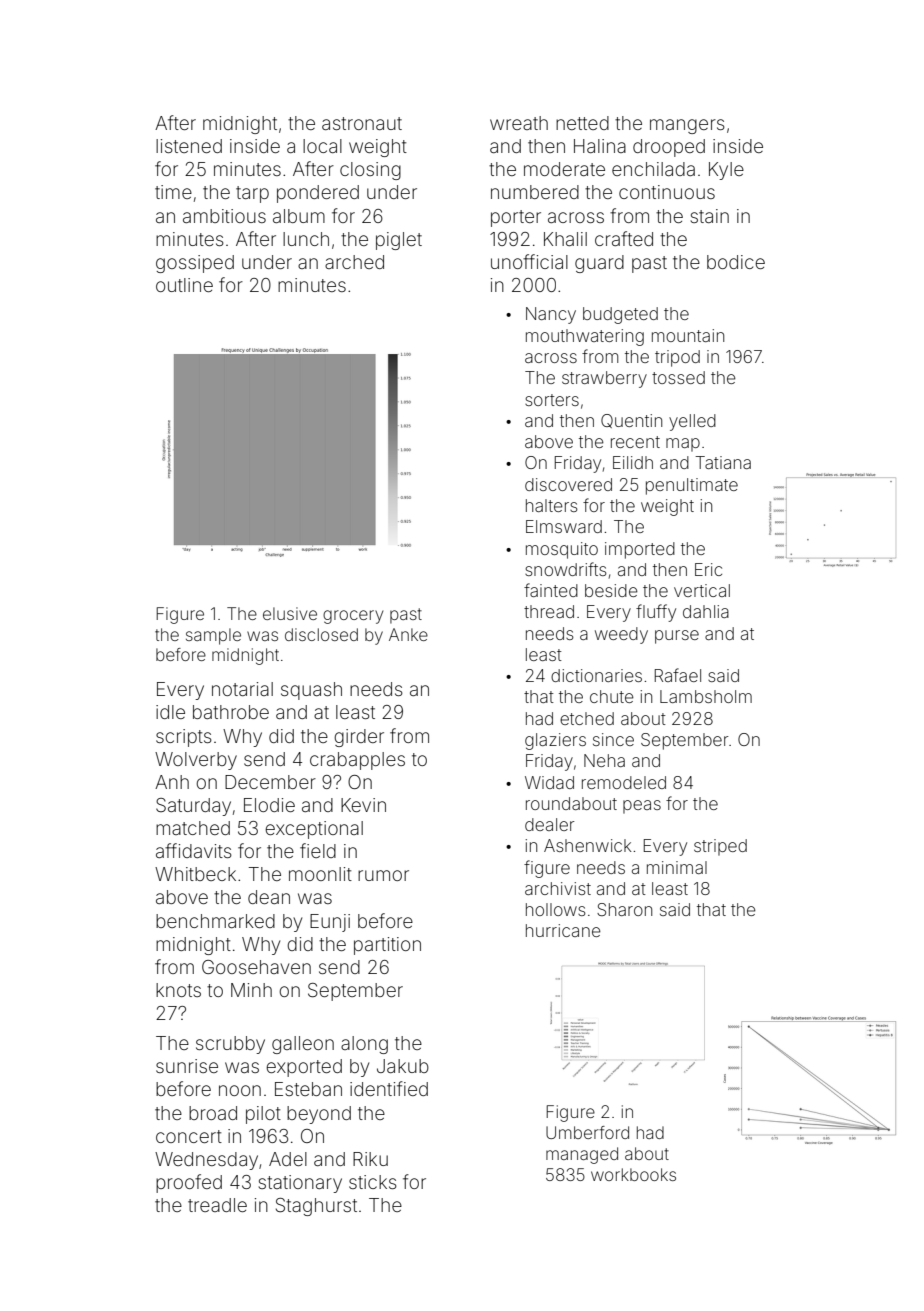  What do you see at coordinates (357, 761) in the screenshot?
I see `crabapples` at bounding box center [357, 761].
